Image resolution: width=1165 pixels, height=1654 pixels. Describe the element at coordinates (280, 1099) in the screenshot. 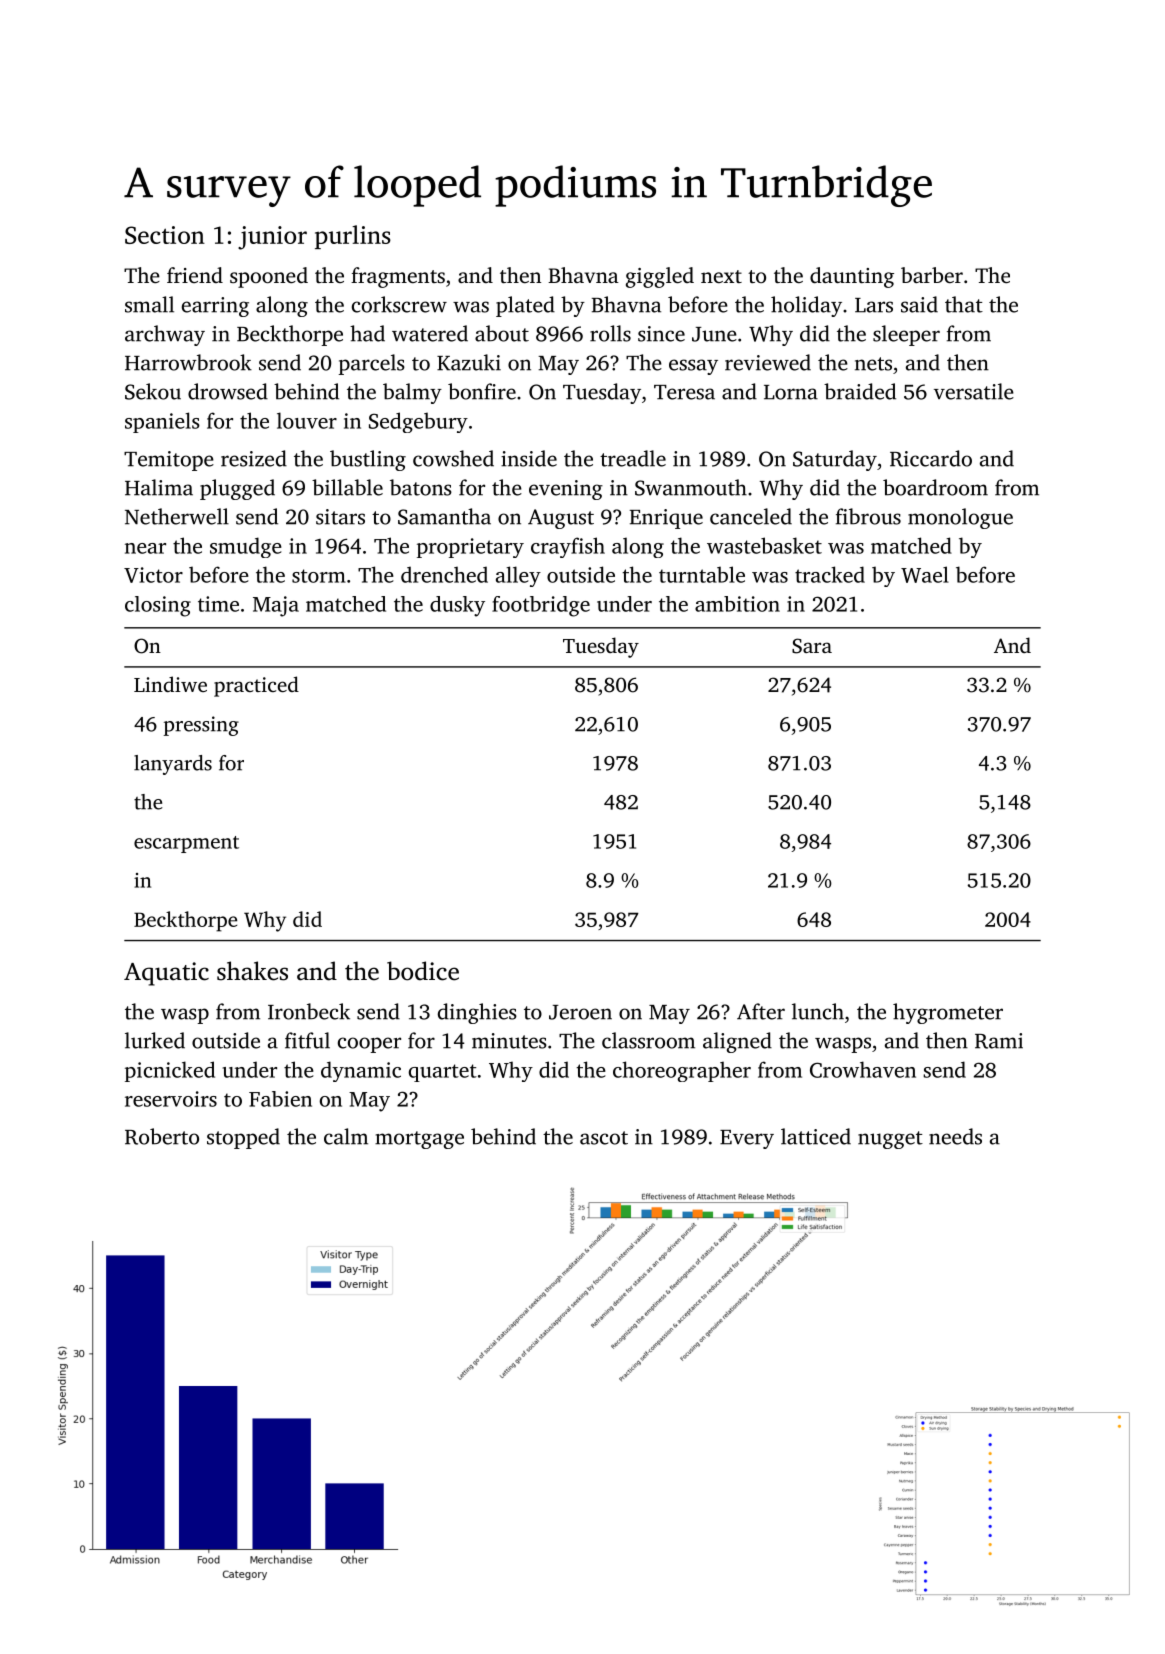

I see `Fabien` at that location.
